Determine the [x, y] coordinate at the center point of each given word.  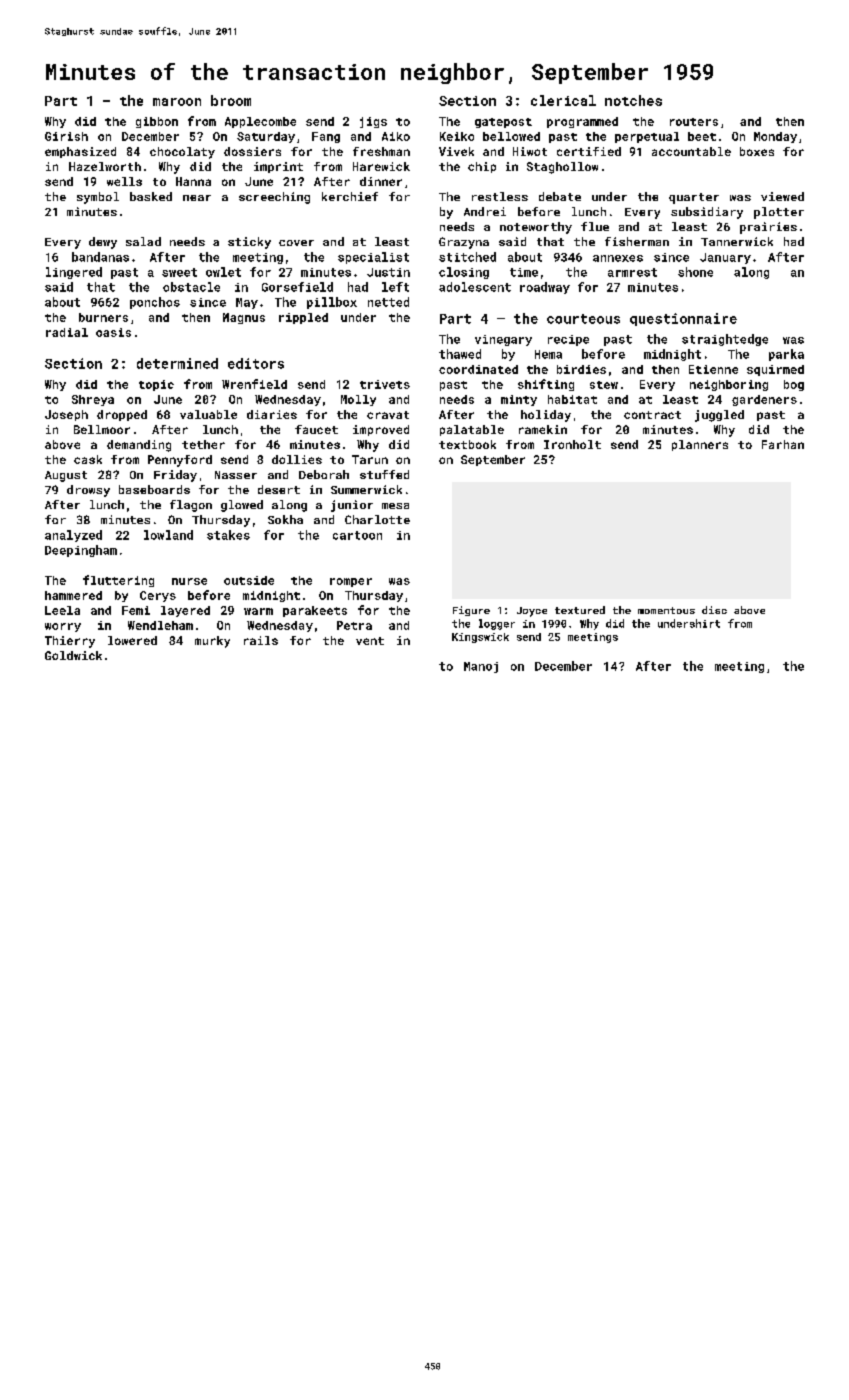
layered [185, 611]
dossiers [252, 151]
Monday [775, 137]
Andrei [485, 211]
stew [604, 385]
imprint [278, 167]
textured [580, 610]
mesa [395, 506]
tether [203, 444]
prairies [768, 228]
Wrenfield [254, 384]
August [66, 476]
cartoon [357, 535]
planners [700, 445]
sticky [249, 243]
